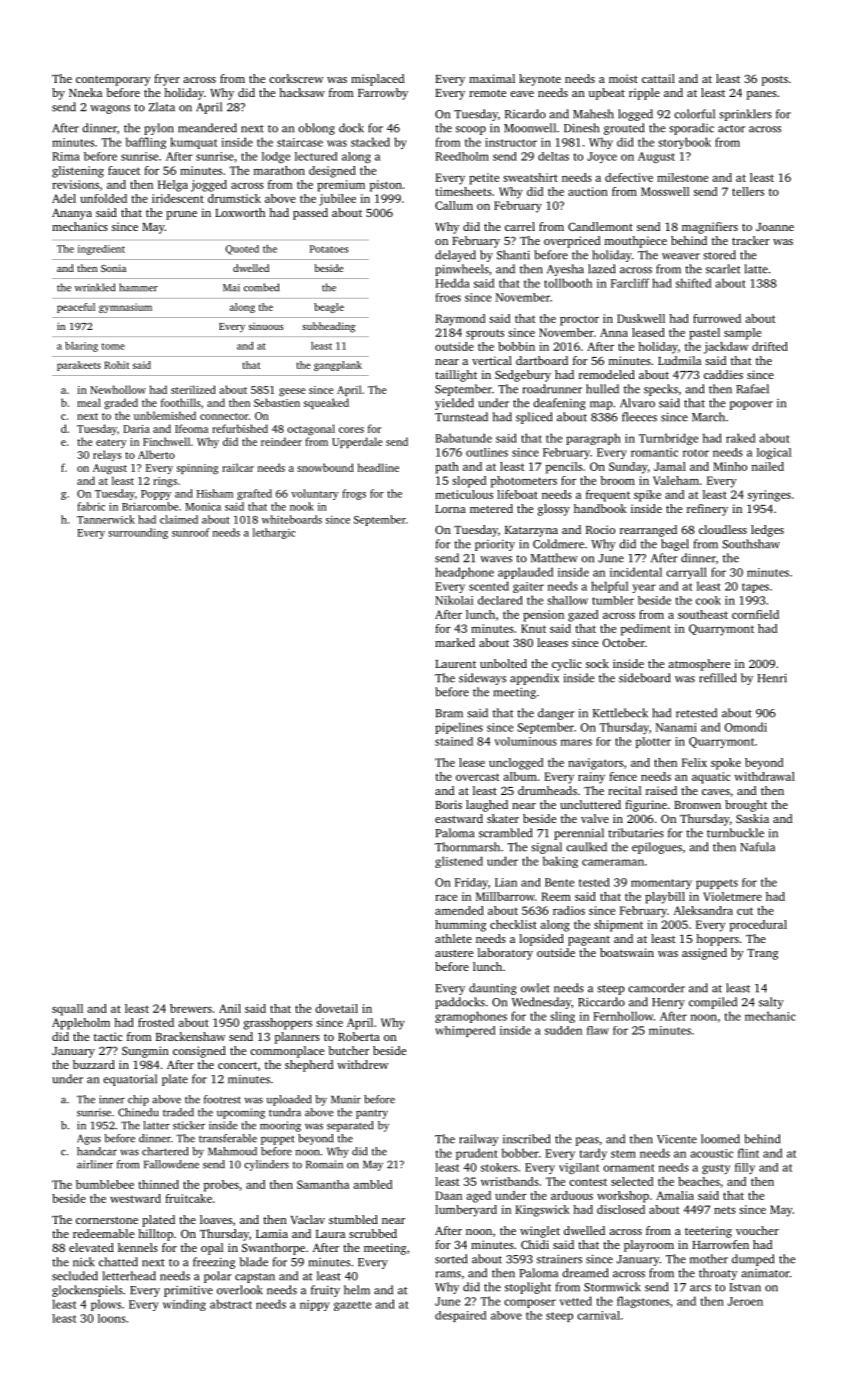  Describe the element at coordinates (623, 78) in the screenshot. I see `moist` at that location.
